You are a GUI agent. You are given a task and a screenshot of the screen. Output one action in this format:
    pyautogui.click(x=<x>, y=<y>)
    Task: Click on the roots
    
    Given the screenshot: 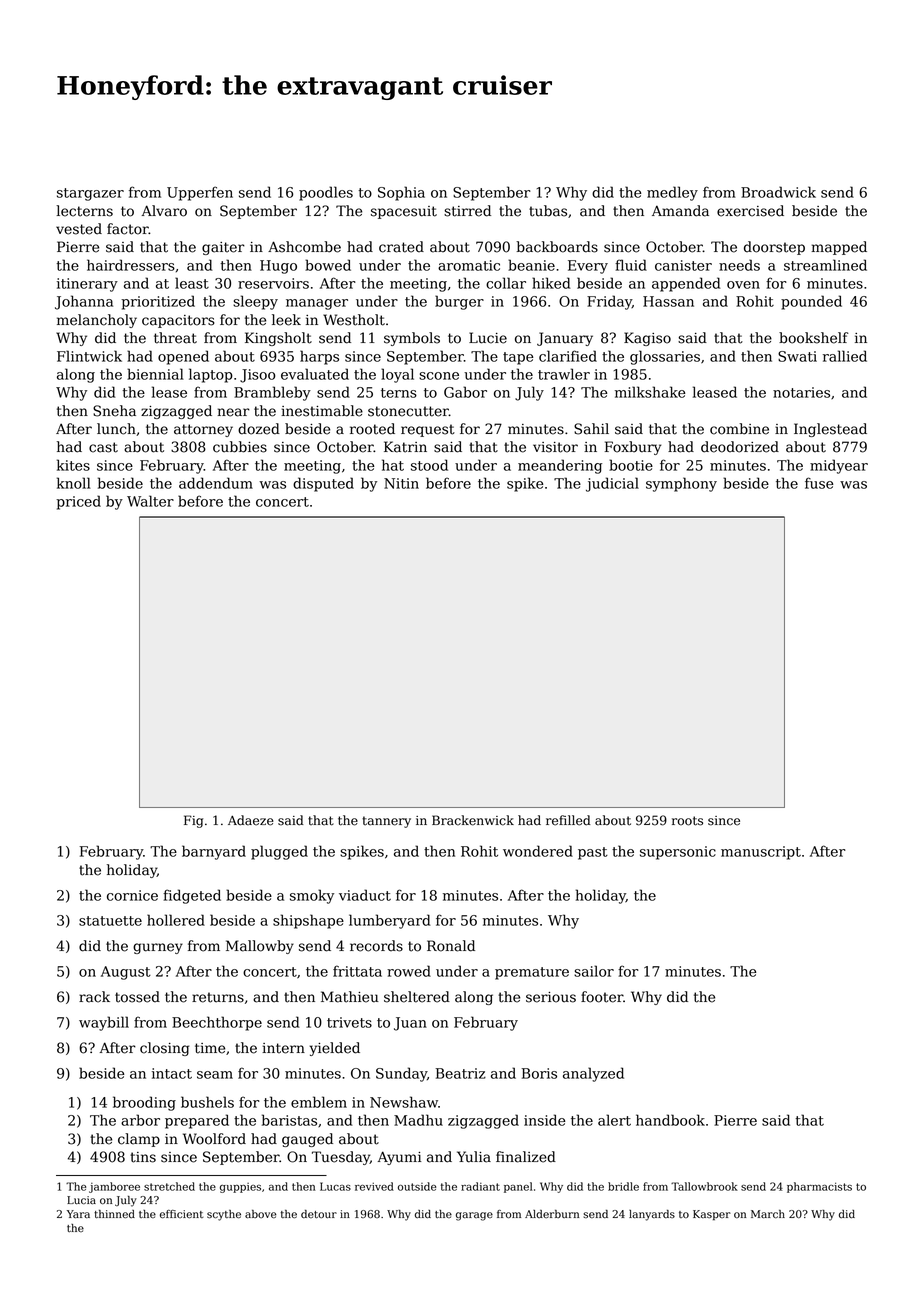 What is the action you would take?
    pyautogui.click(x=687, y=821)
